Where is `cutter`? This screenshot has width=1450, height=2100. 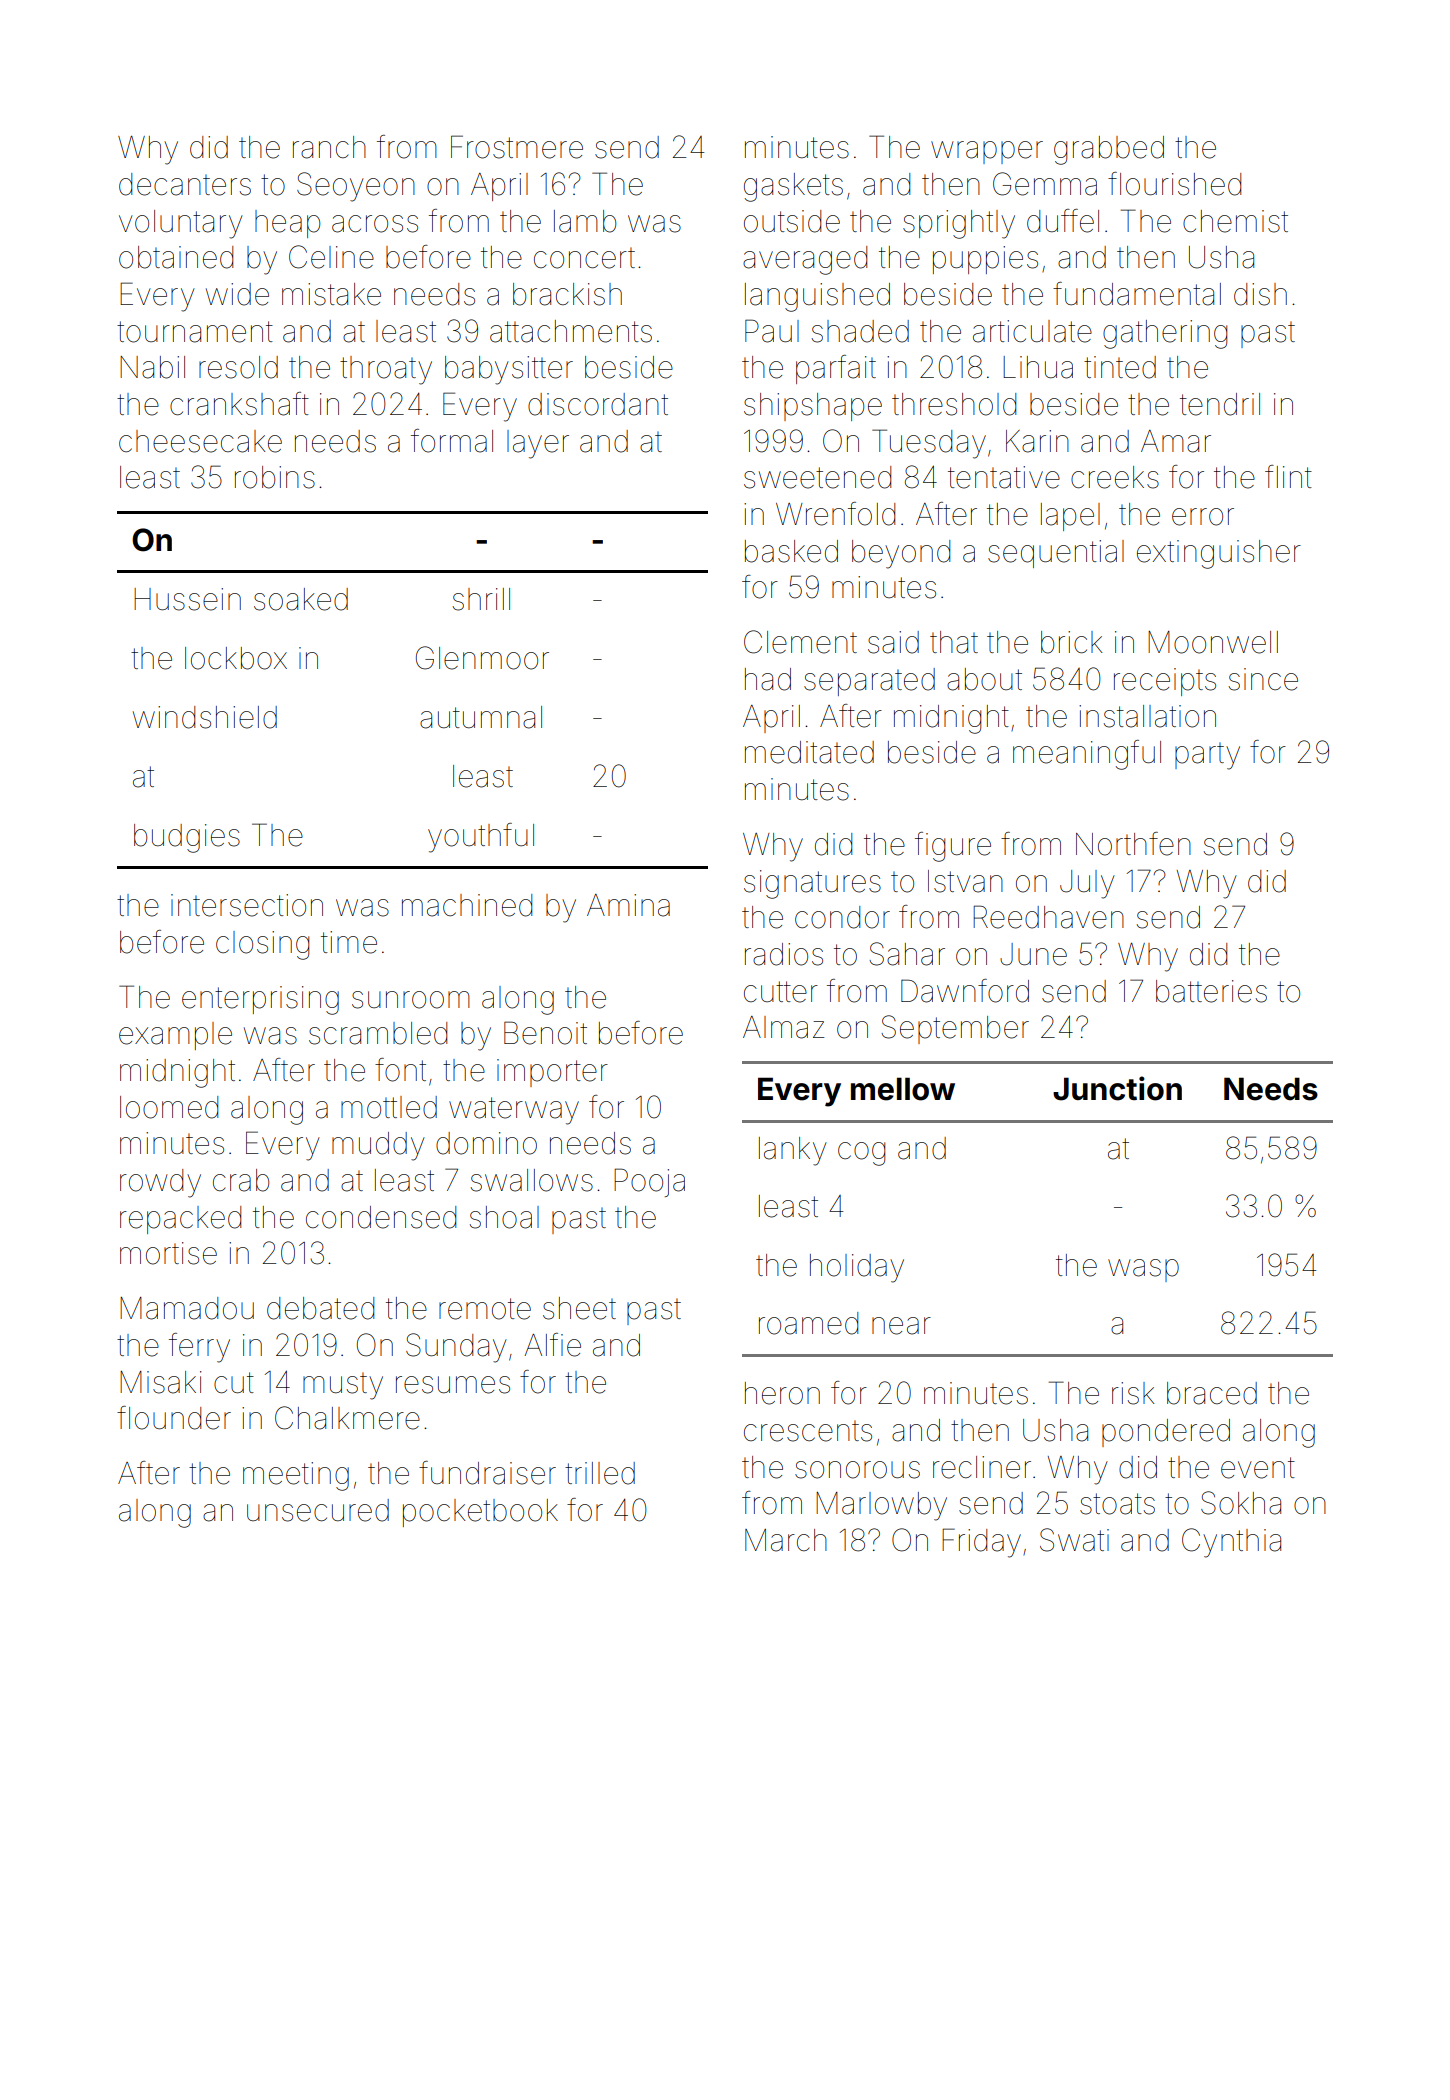
cutter is located at coordinates (781, 992).
